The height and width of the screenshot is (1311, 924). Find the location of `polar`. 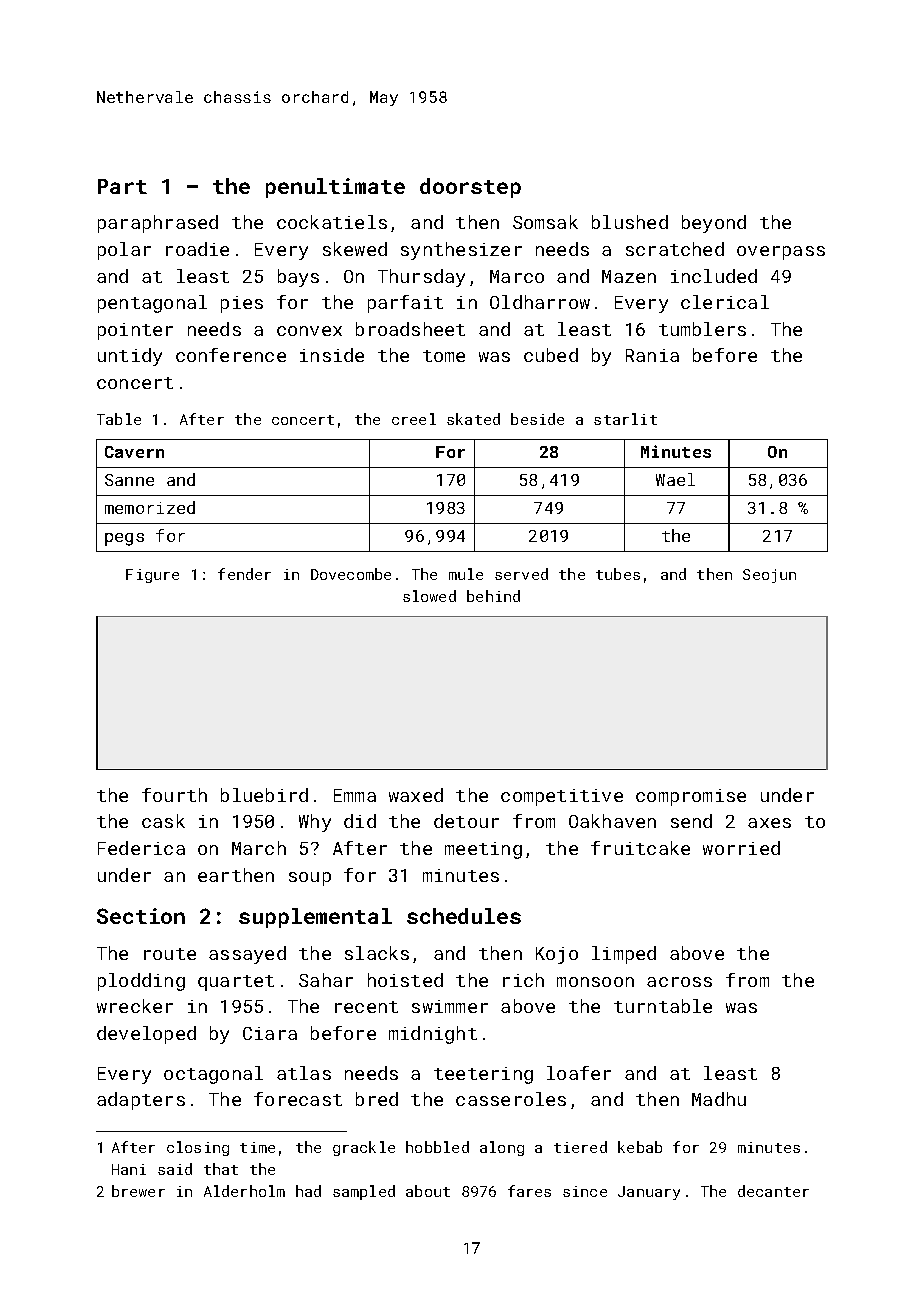

polar is located at coordinates (124, 251).
